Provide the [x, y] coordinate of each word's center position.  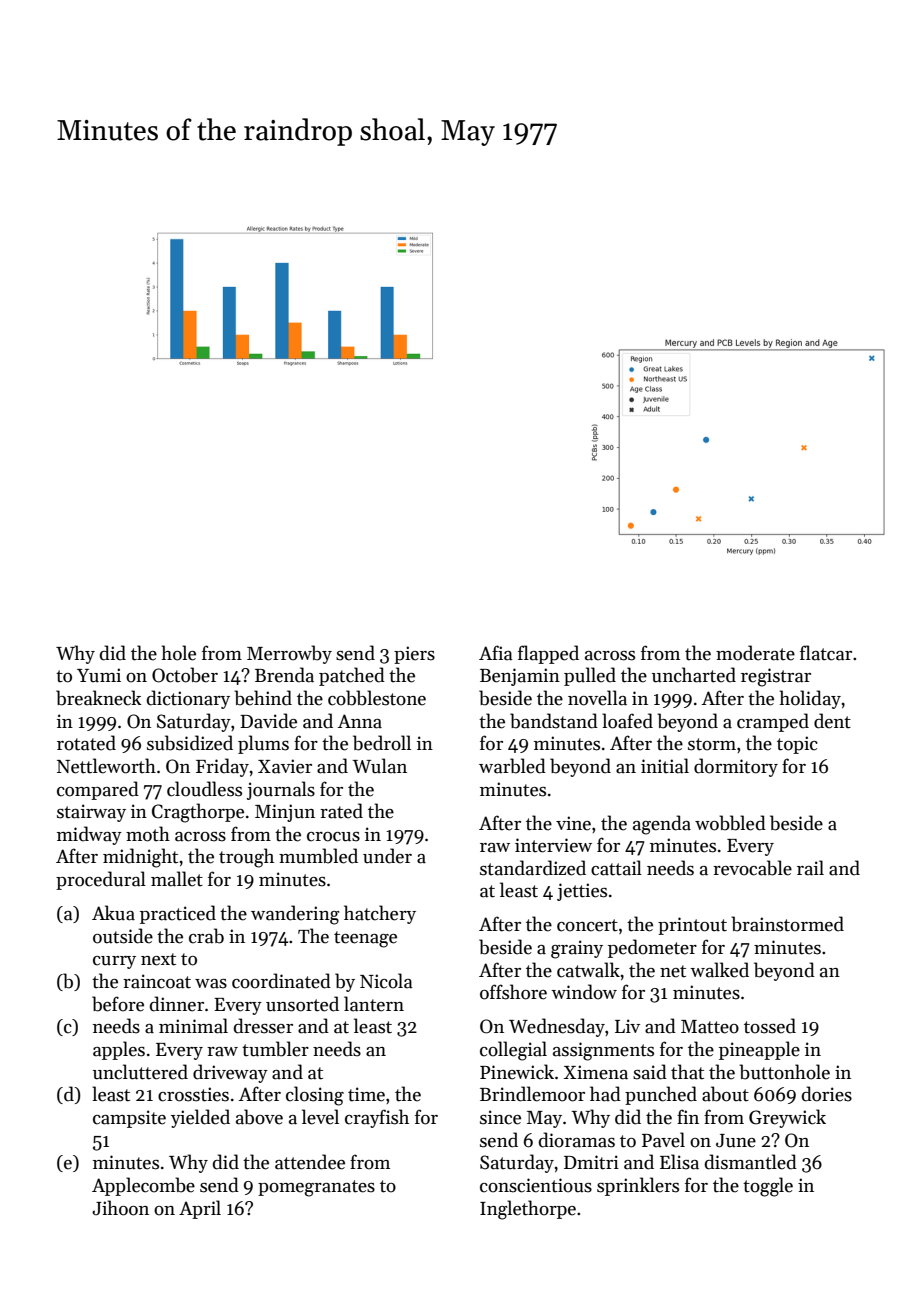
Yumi [99, 675]
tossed [770, 1026]
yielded [200, 1118]
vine [573, 823]
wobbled [730, 823]
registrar [776, 677]
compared [98, 790]
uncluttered [140, 1072]
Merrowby [289, 654]
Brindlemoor [532, 1094]
